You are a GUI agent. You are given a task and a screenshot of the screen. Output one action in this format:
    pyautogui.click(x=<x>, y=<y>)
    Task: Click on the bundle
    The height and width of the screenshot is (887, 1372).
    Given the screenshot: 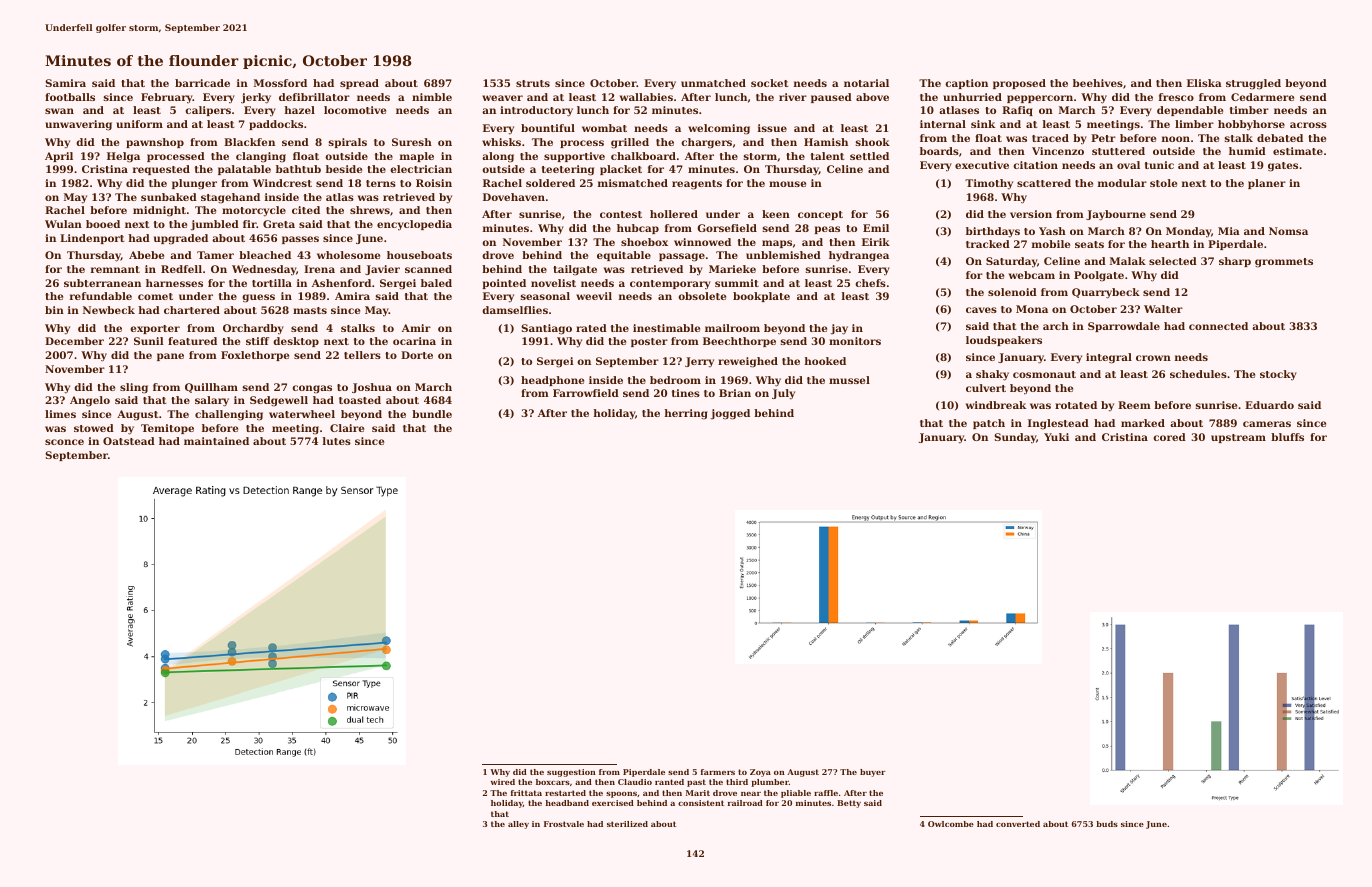 What is the action you would take?
    pyautogui.click(x=432, y=414)
